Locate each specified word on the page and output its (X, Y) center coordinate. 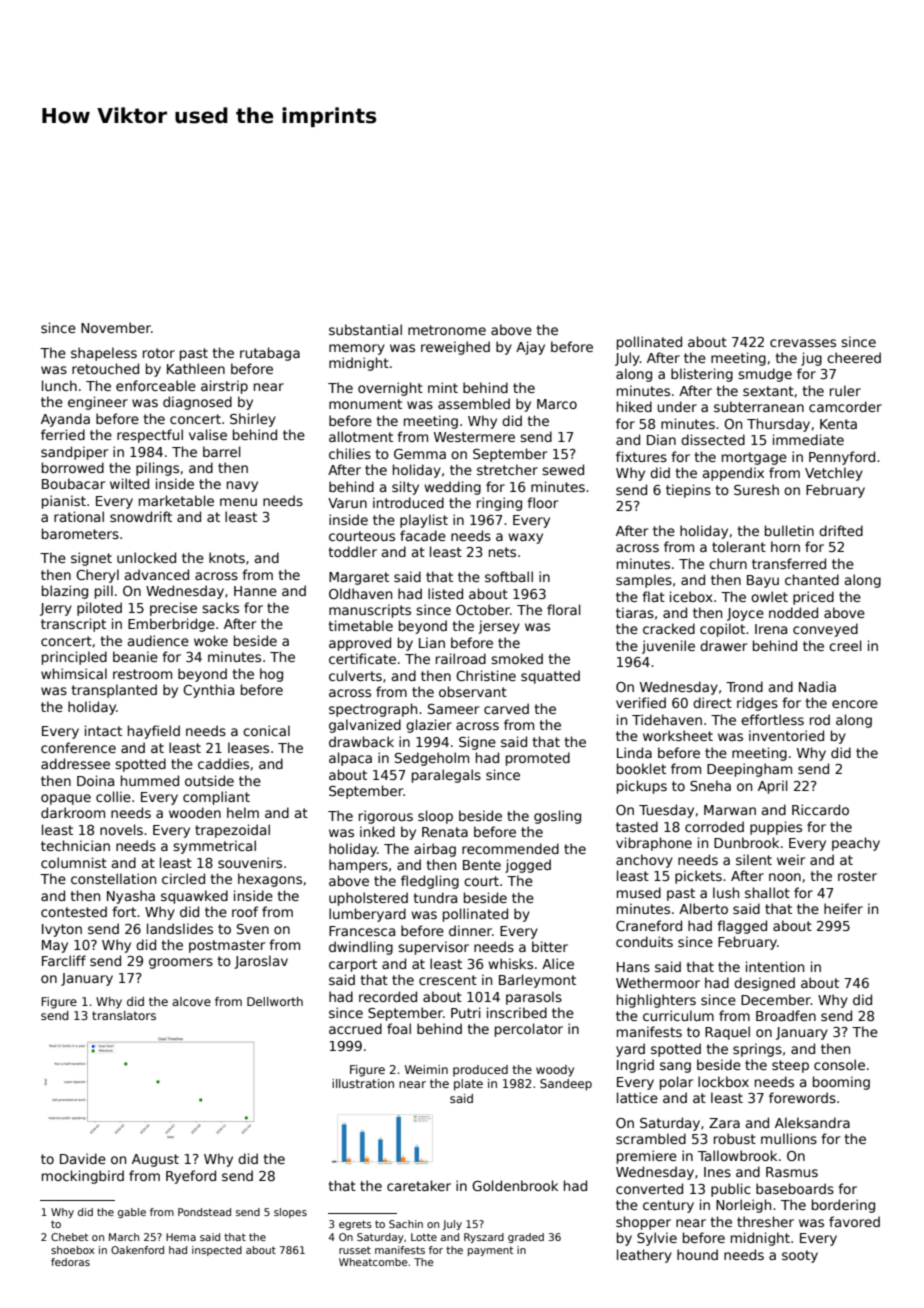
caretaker (419, 1185)
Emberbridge (171, 625)
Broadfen (786, 1015)
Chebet (69, 1237)
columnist (74, 862)
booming (841, 1083)
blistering (702, 375)
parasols (534, 998)
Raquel (727, 1033)
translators (124, 1015)
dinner (470, 930)
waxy (525, 538)
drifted (841, 530)
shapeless (104, 354)
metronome (447, 330)
